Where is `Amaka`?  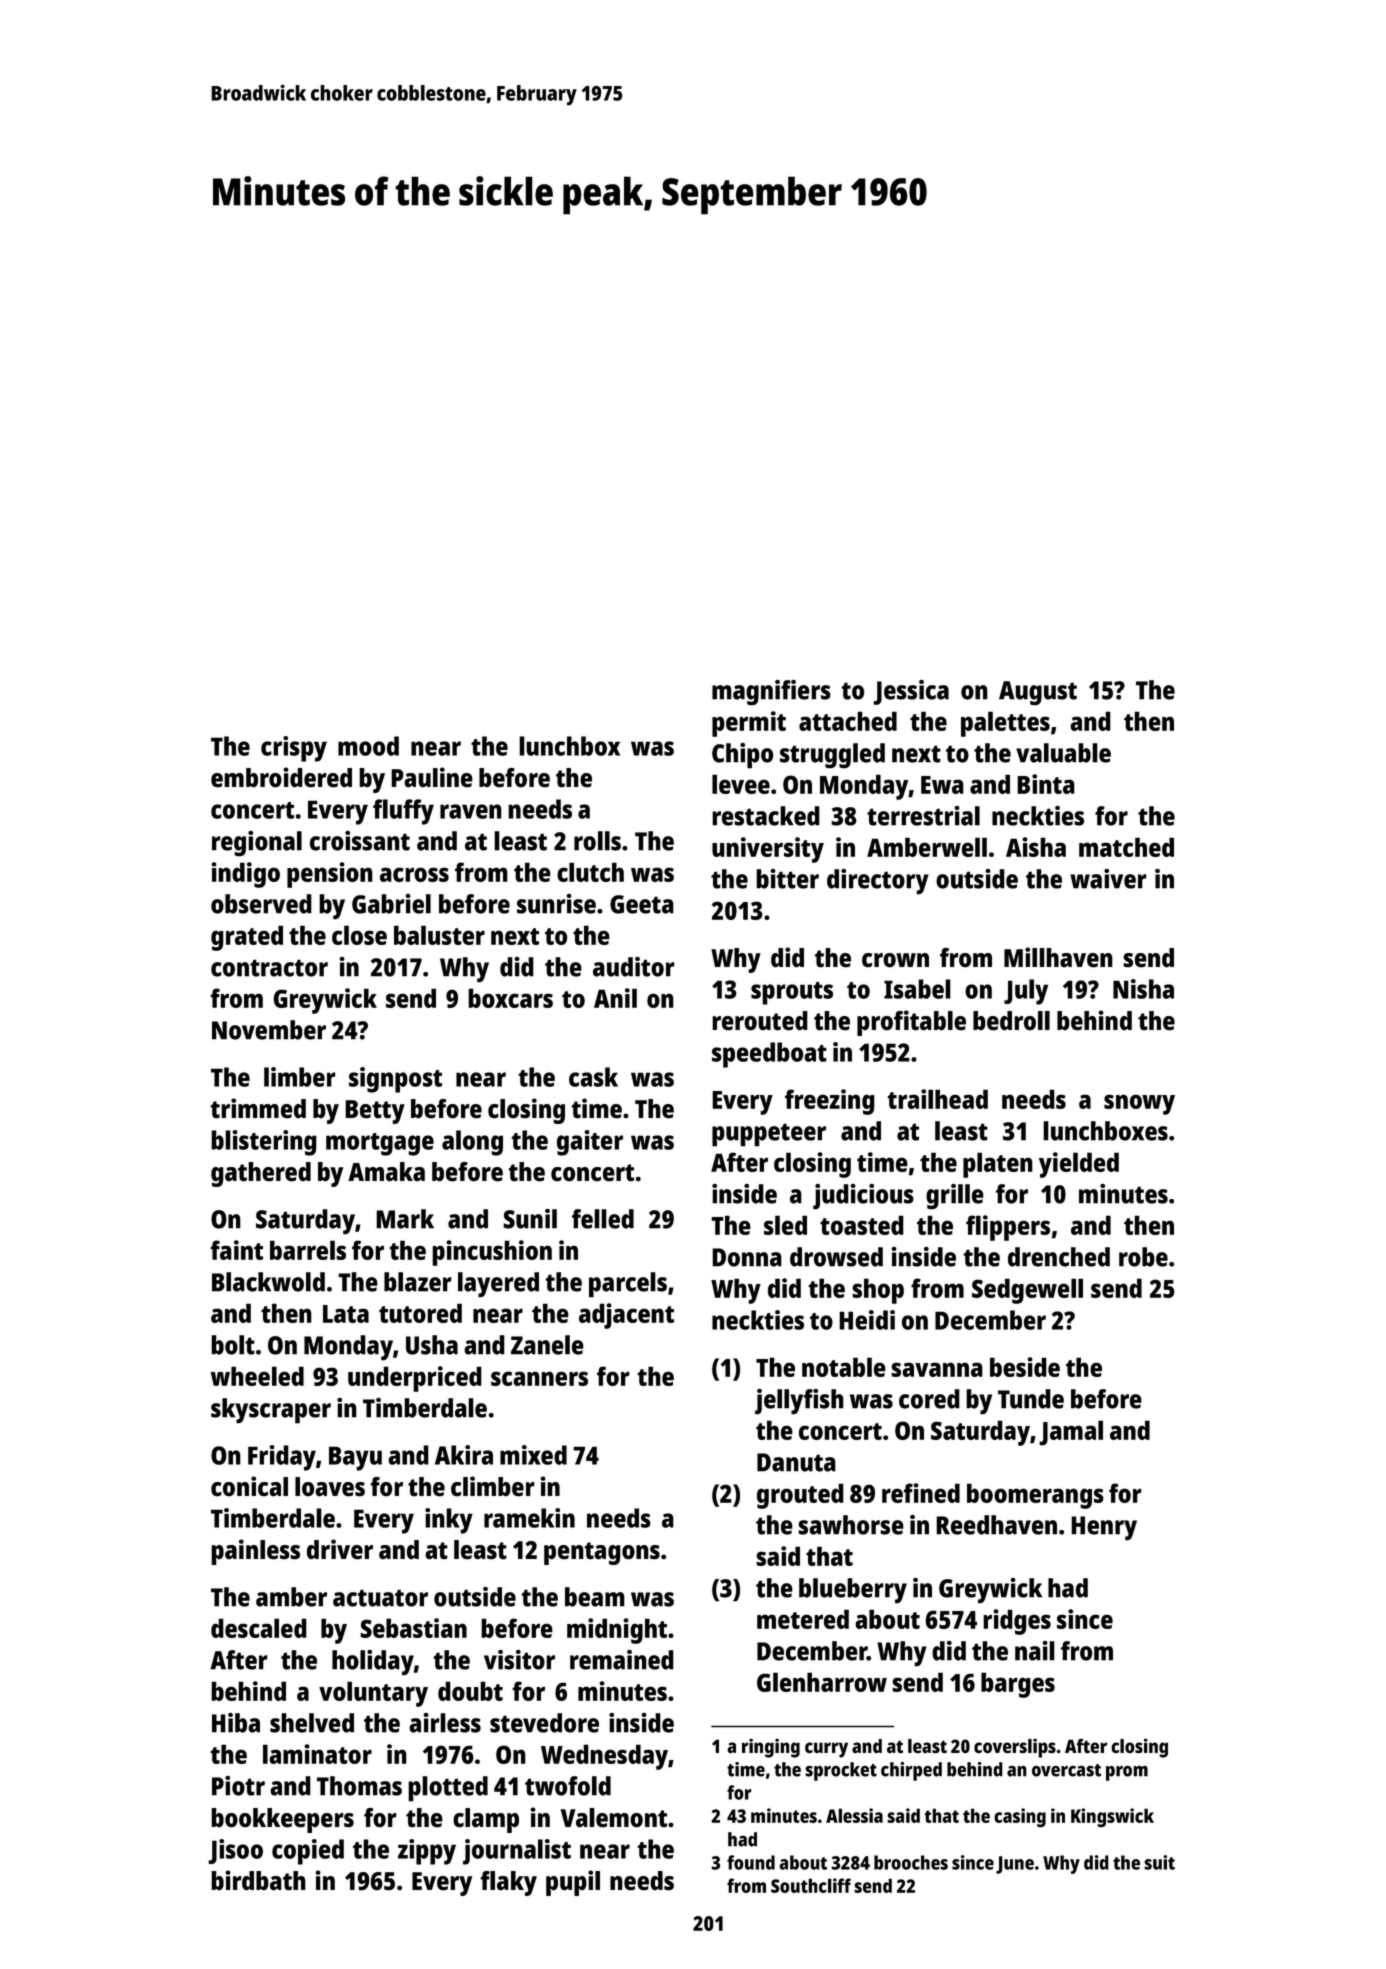 Amaka is located at coordinates (386, 1172).
